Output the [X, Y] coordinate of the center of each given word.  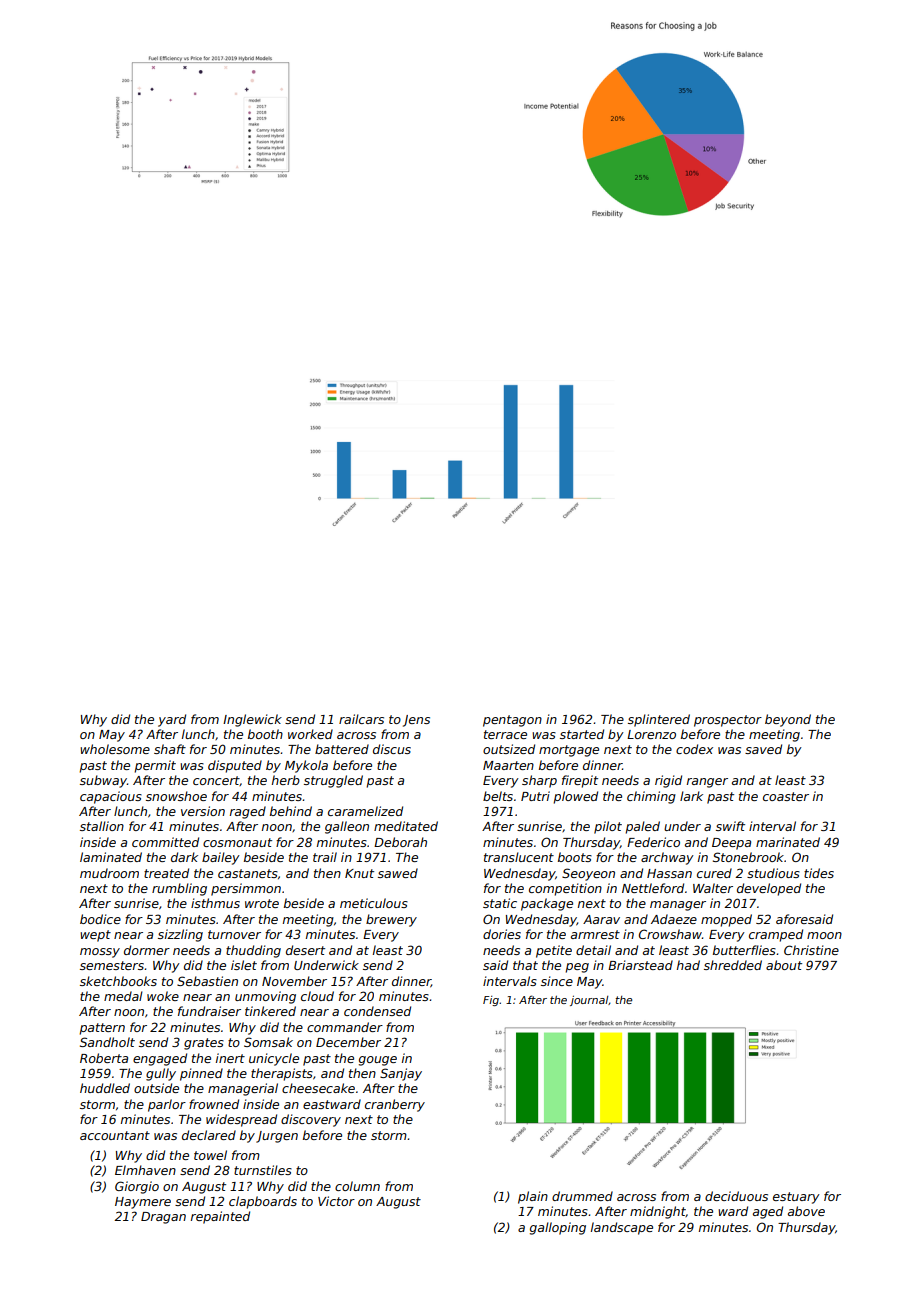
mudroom [109, 873]
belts [498, 796]
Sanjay [401, 1074]
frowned [214, 1104]
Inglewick [252, 720]
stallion [102, 826]
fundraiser [209, 1011]
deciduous [736, 1196]
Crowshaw [670, 934]
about [784, 965]
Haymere [143, 1203]
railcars [361, 719]
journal [589, 1001]
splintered [659, 720]
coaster [786, 796]
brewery [391, 920]
